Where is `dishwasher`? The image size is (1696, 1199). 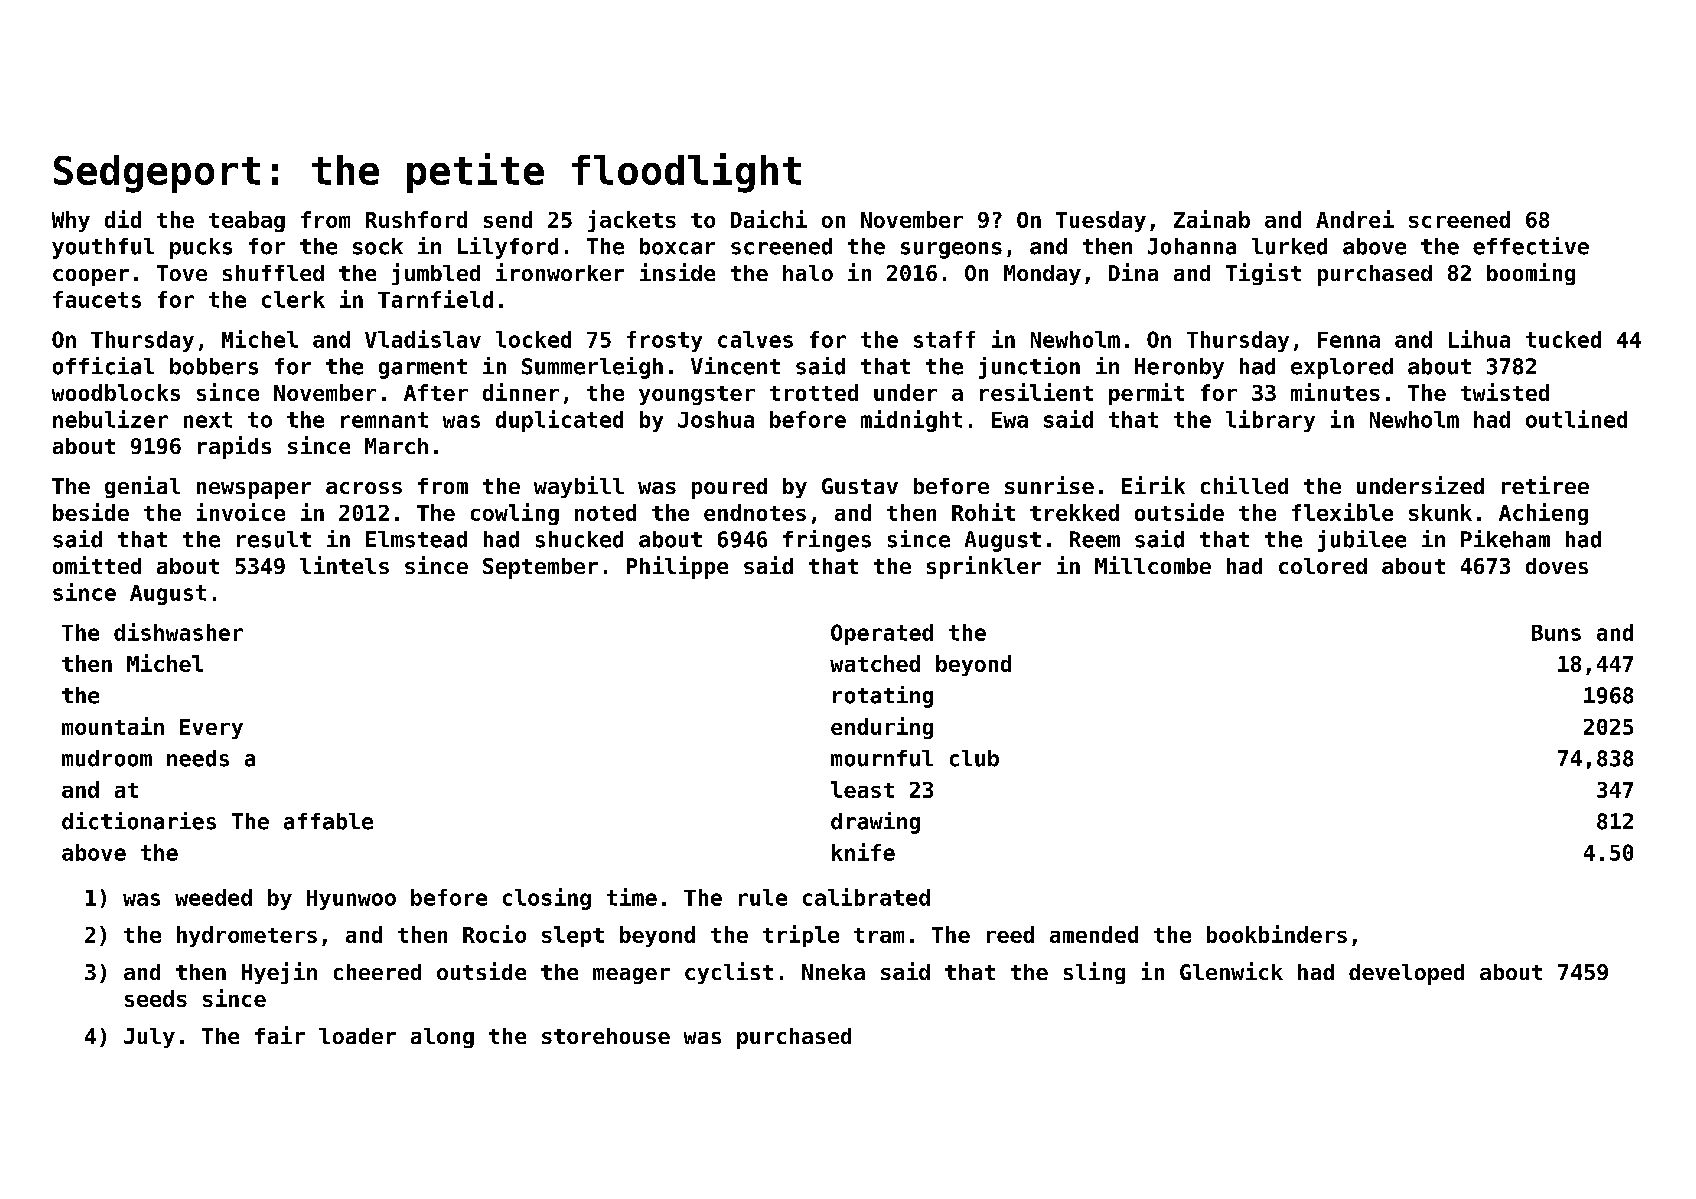
dishwasher is located at coordinates (178, 632).
